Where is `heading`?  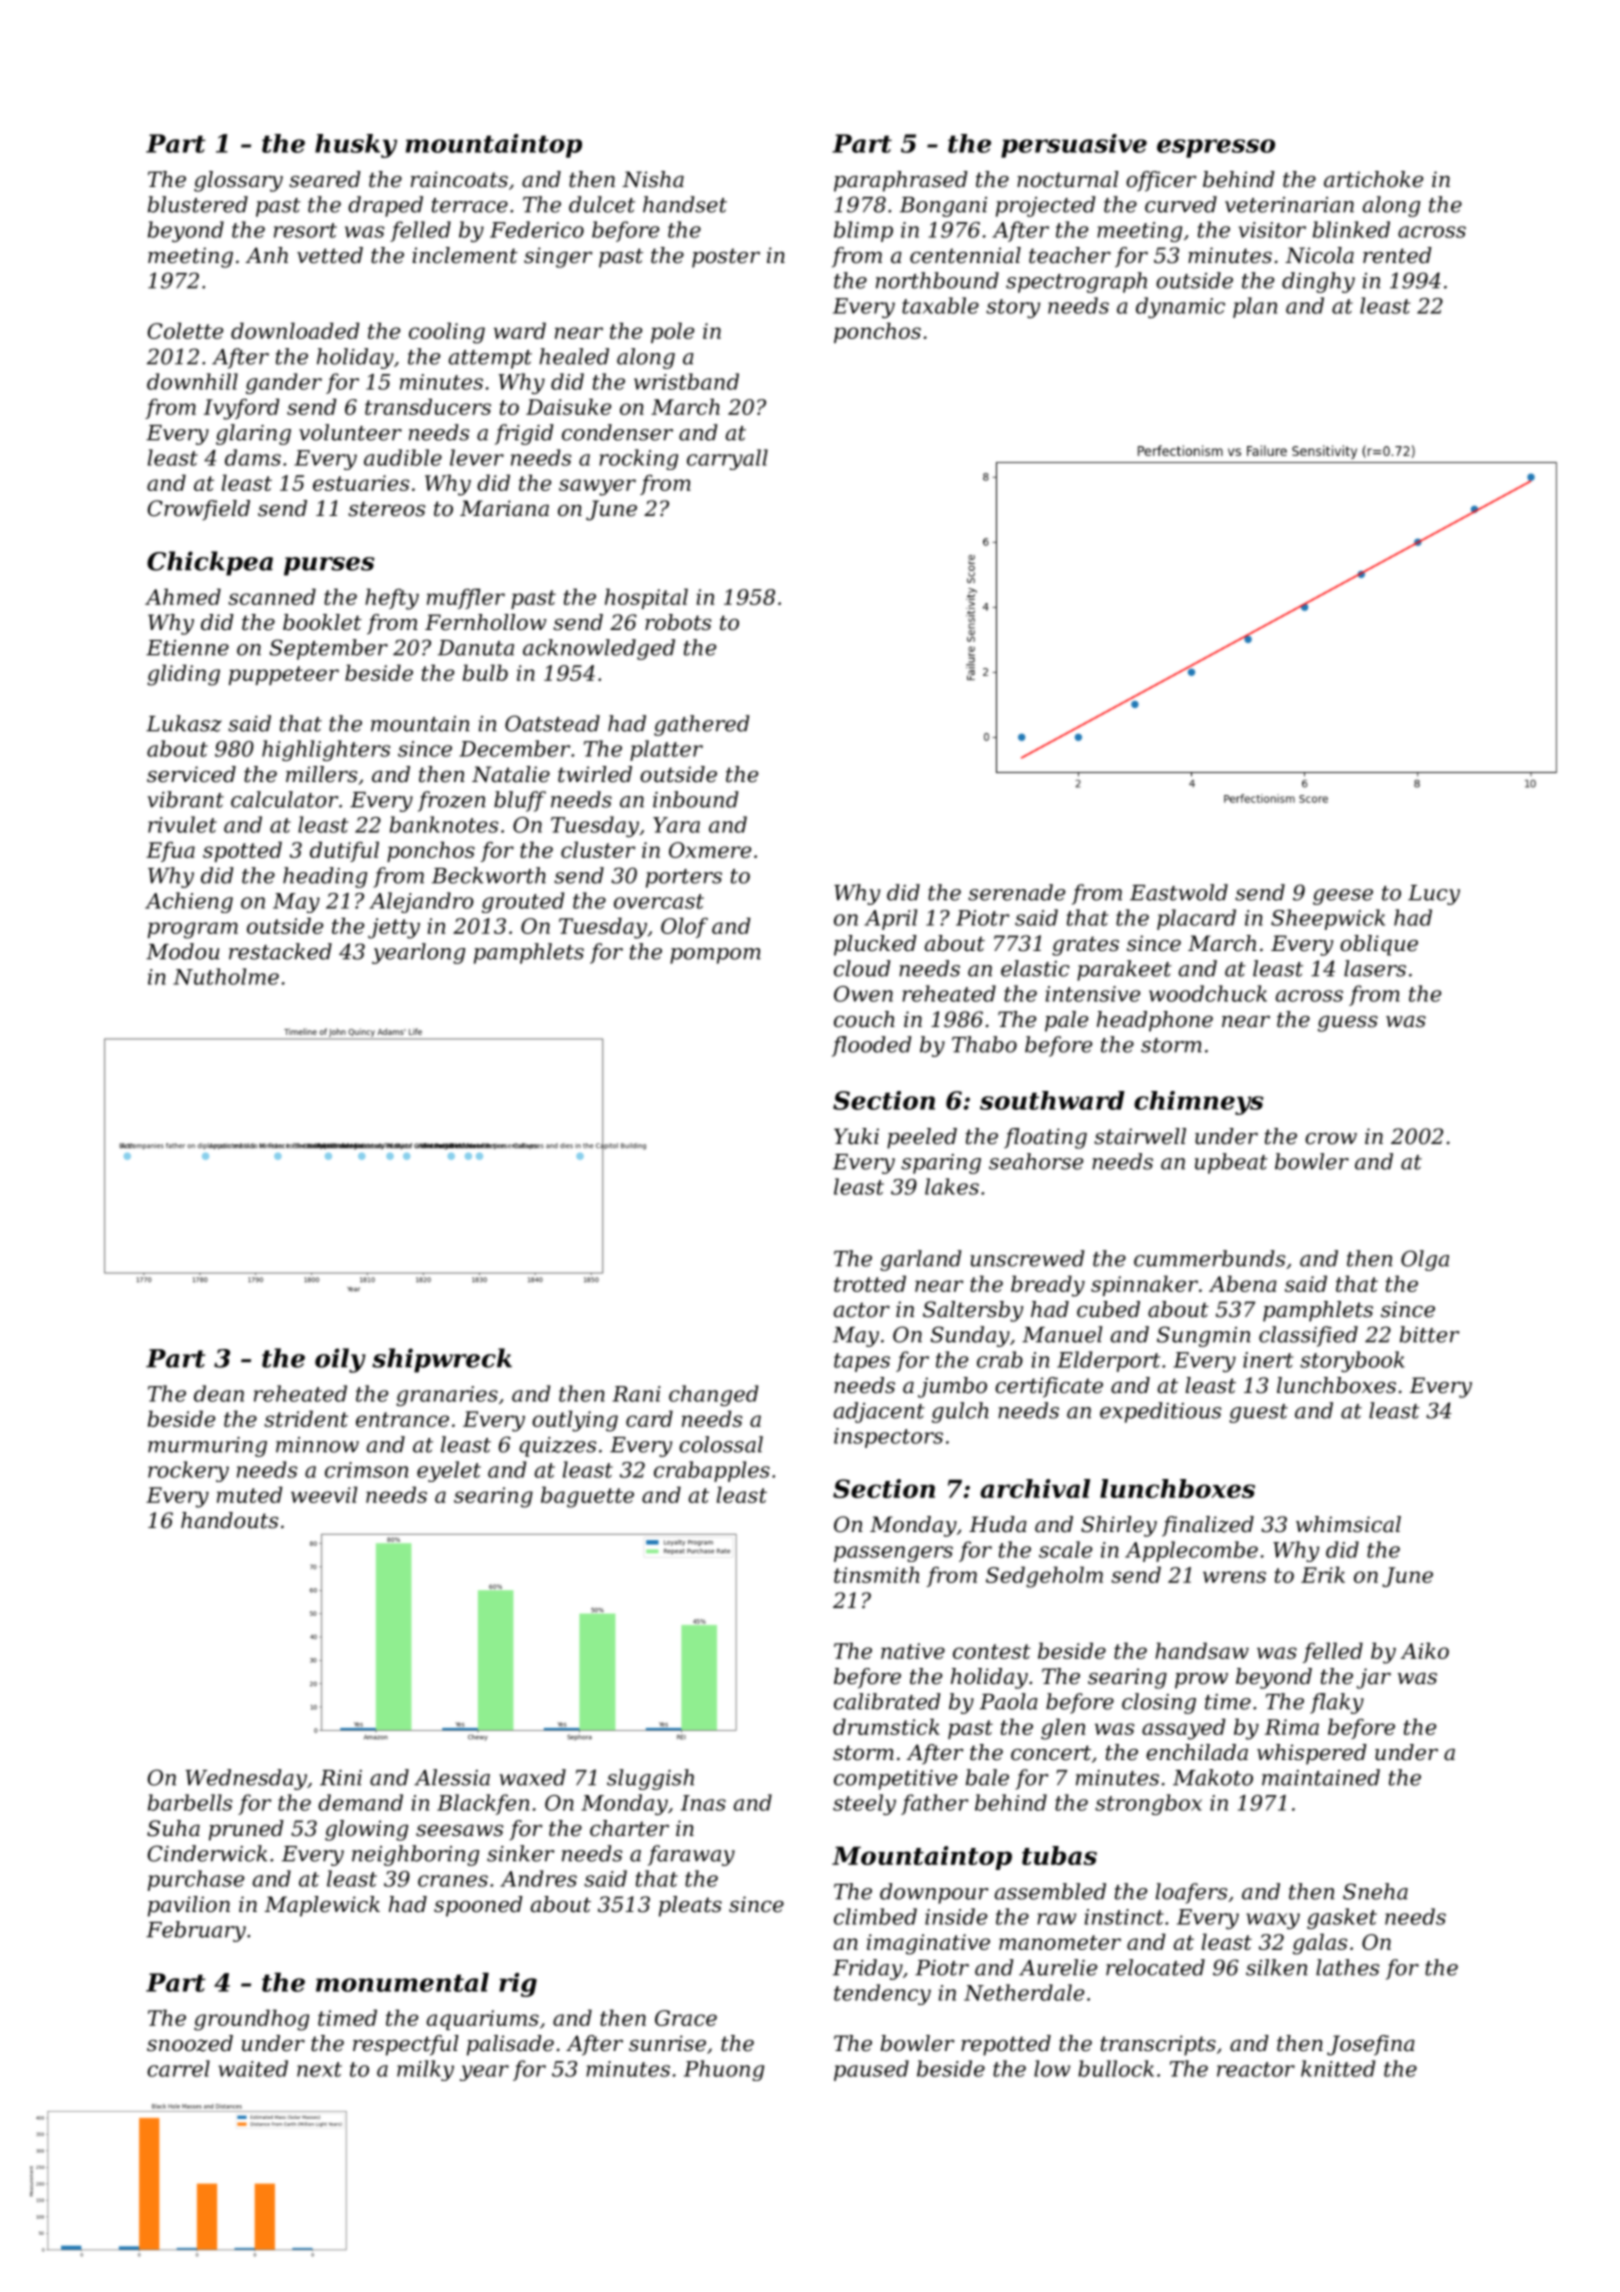 heading is located at coordinates (325, 877).
